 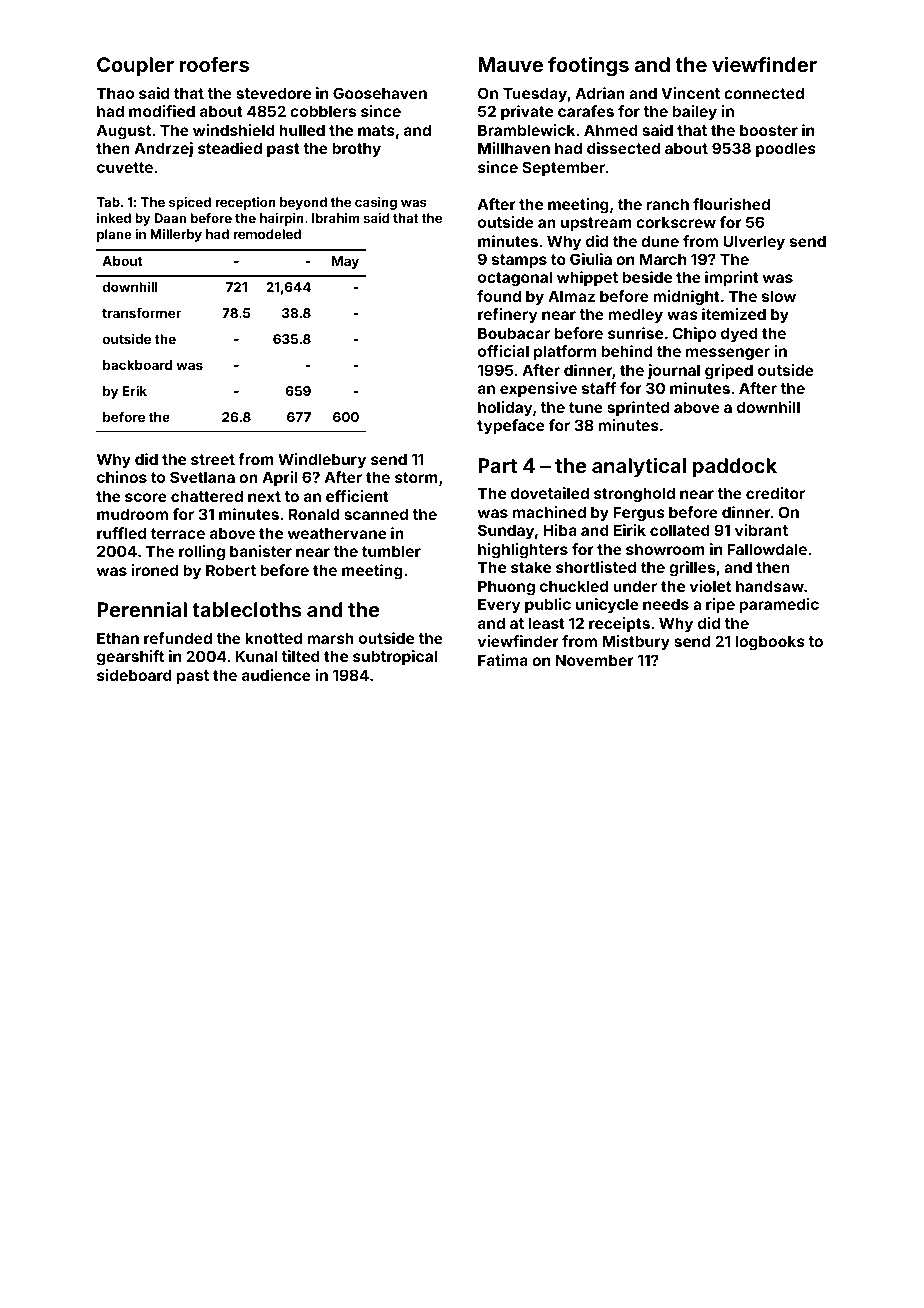 What do you see at coordinates (510, 64) in the image?
I see `Mauve` at bounding box center [510, 64].
